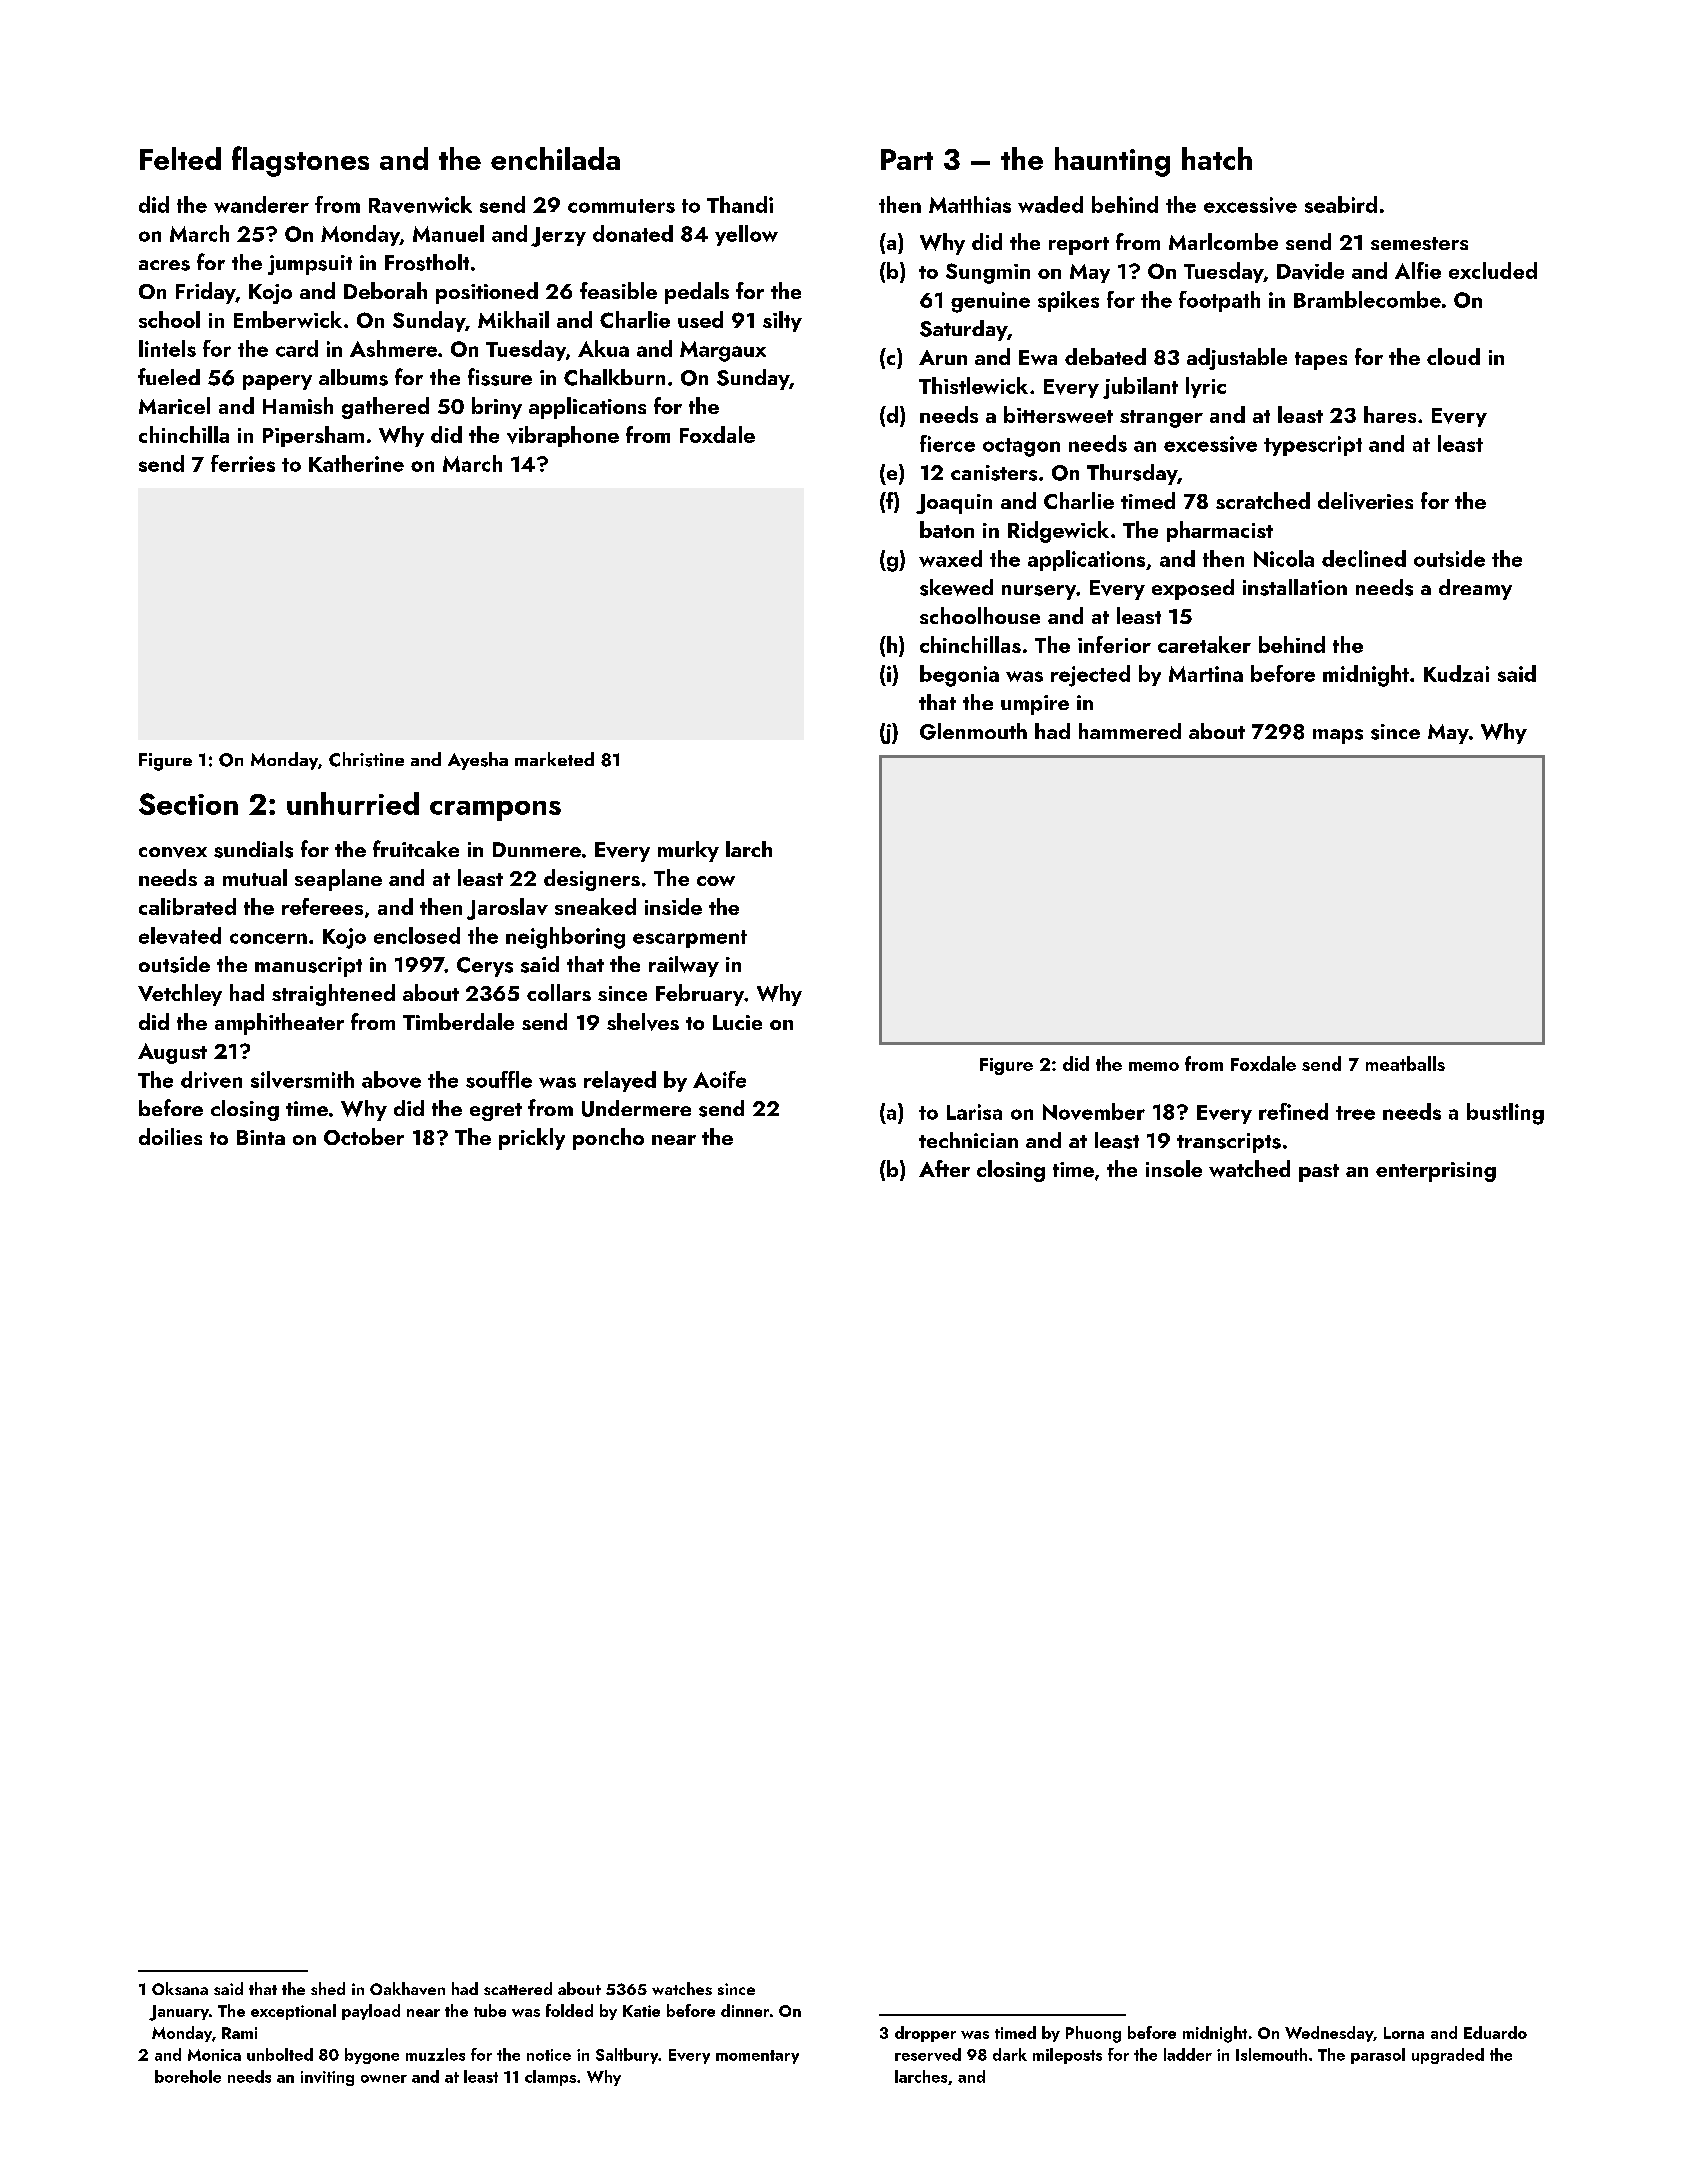 The height and width of the screenshot is (2178, 1683). I want to click on Phuong, so click(1093, 2034).
